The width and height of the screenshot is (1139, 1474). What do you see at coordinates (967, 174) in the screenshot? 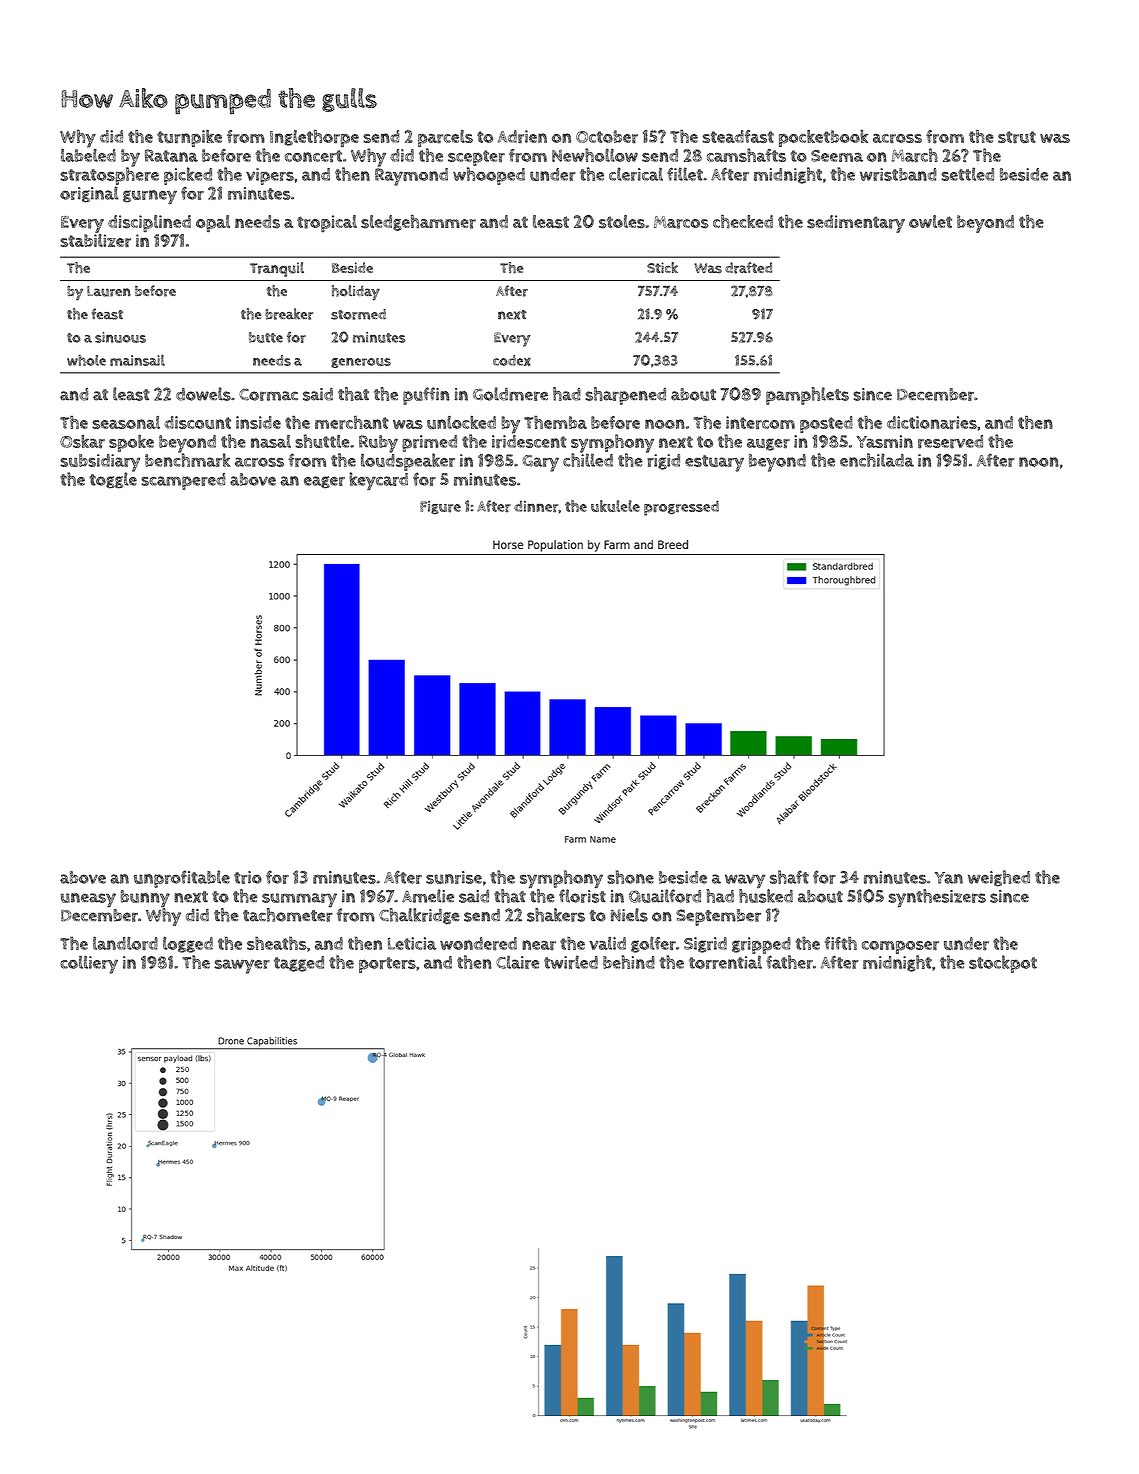
I see `settled` at bounding box center [967, 174].
